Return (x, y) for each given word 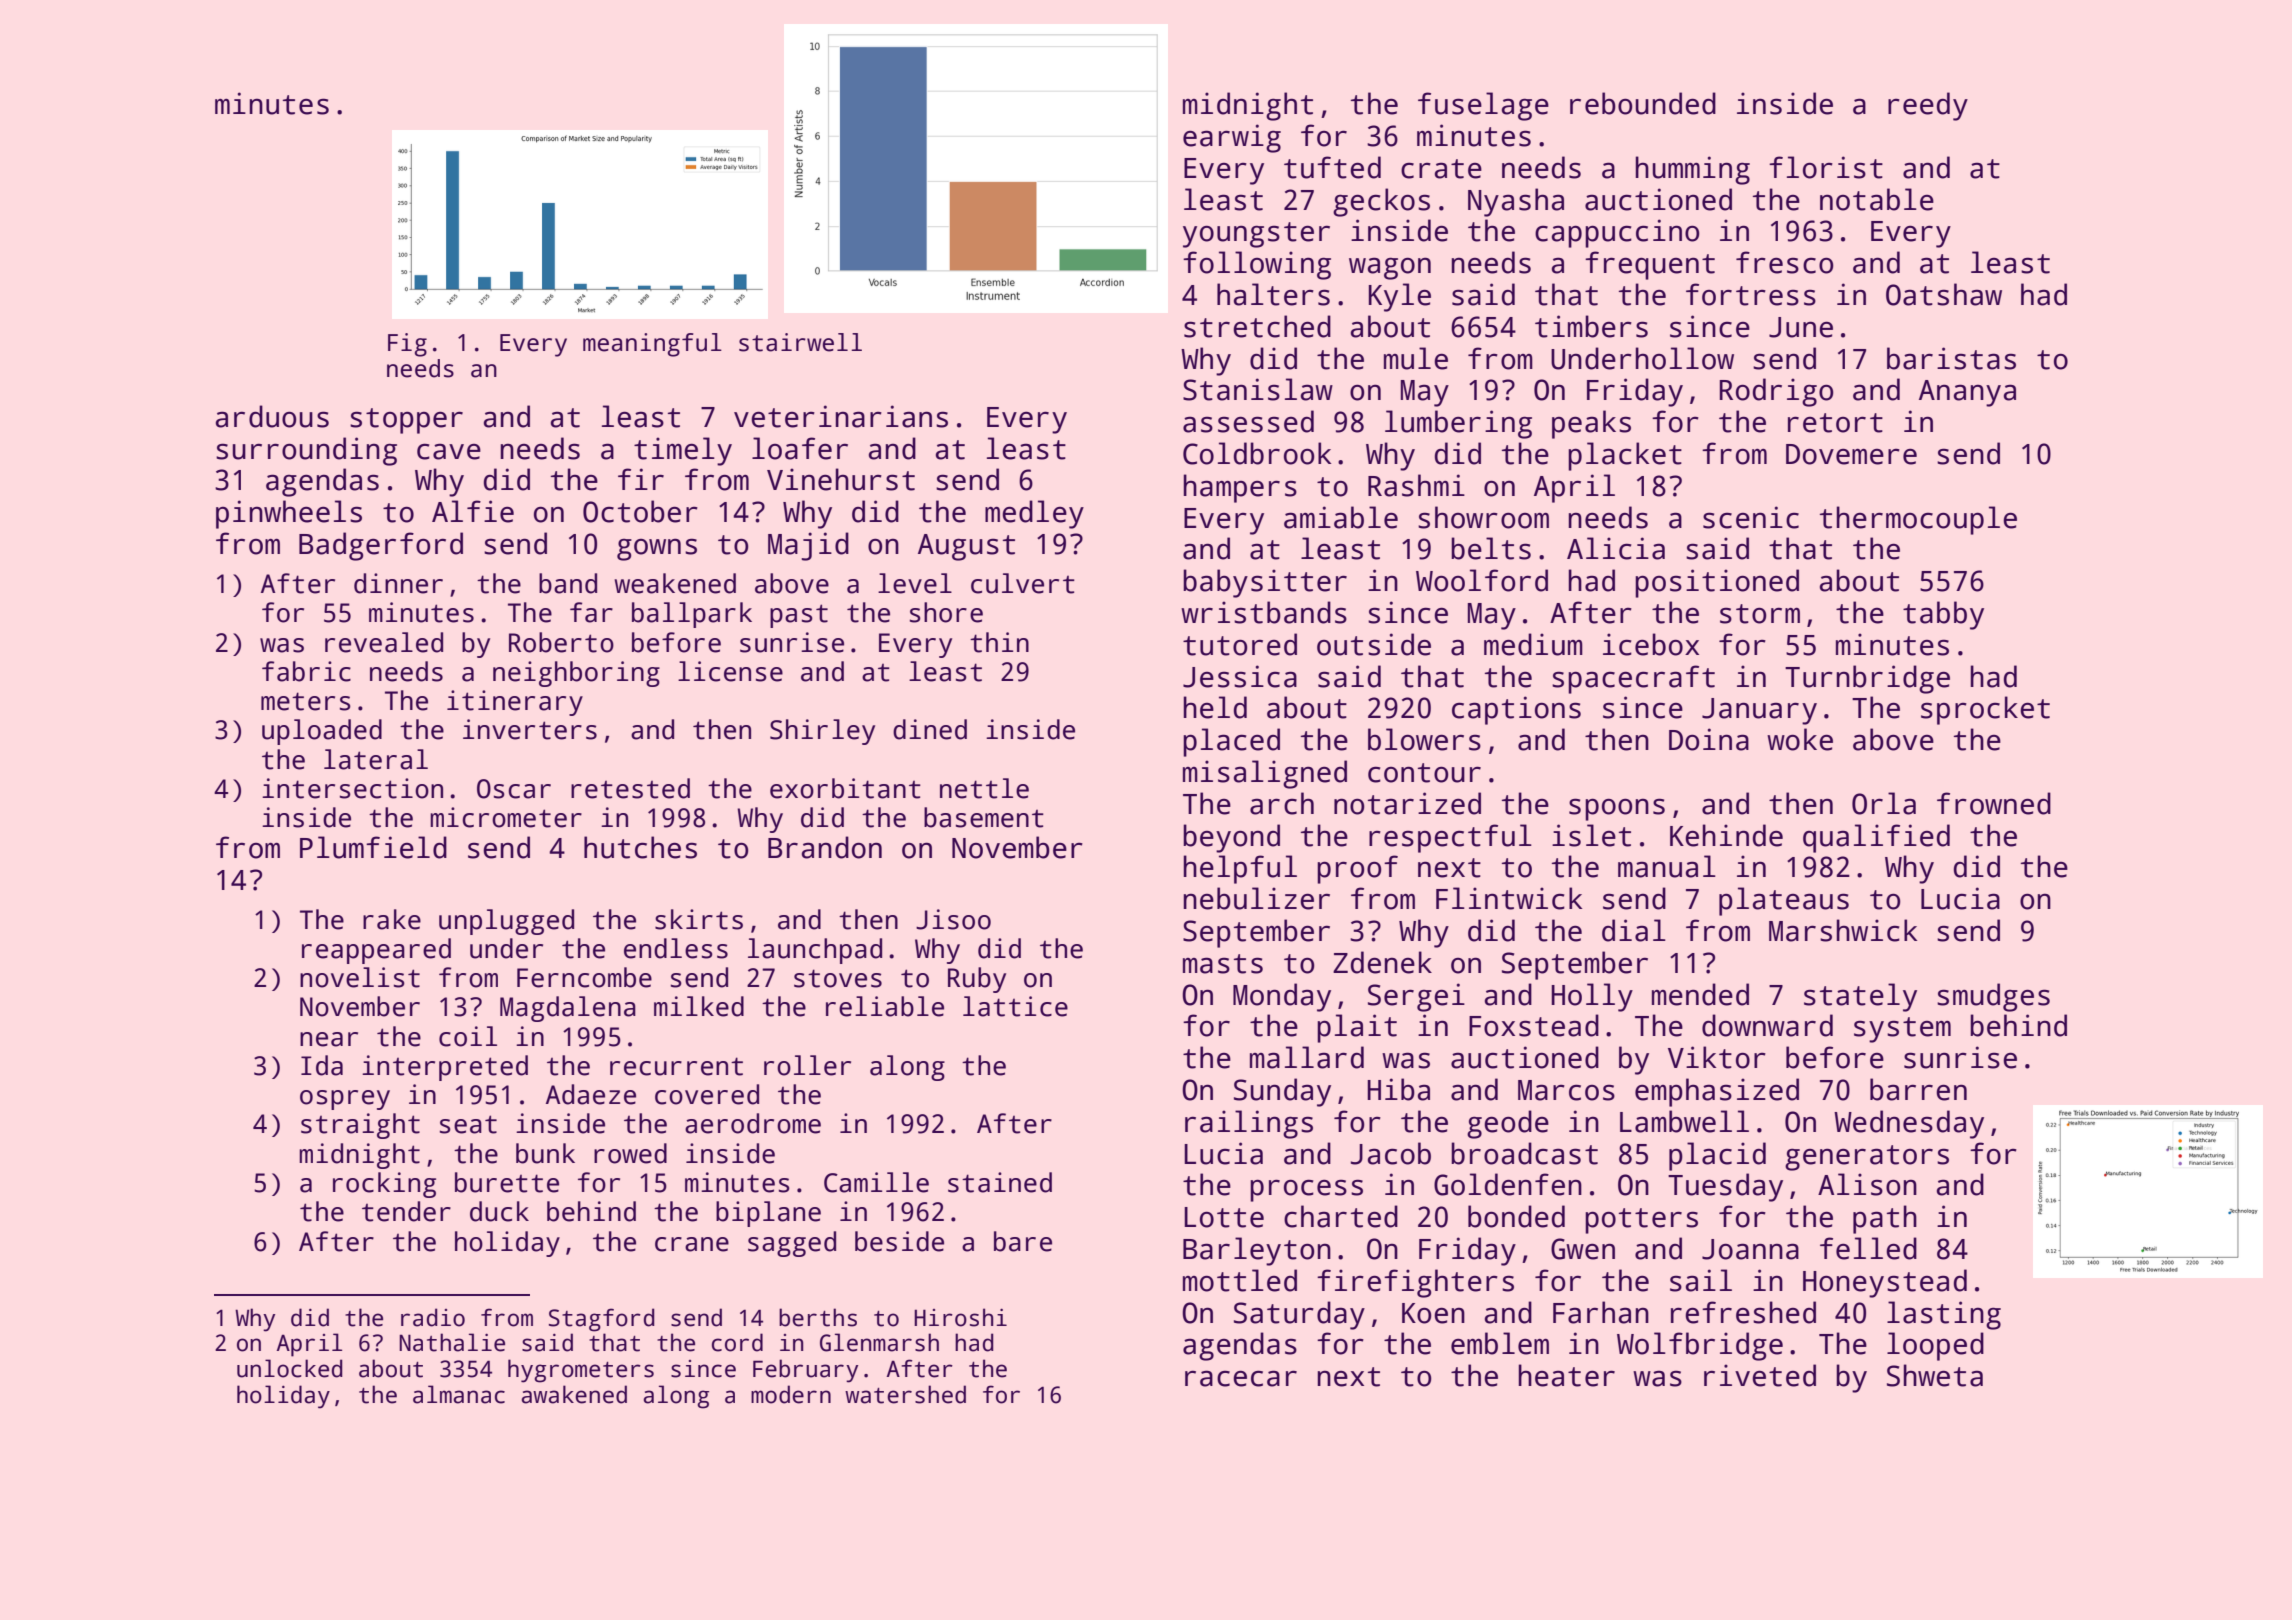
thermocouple (1918, 520)
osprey (345, 1100)
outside (1374, 644)
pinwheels (289, 514)
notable (1877, 199)
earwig (1232, 138)
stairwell (800, 342)
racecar (1241, 1378)
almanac (459, 1394)
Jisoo (953, 919)
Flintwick (1509, 898)
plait (1357, 1028)
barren (1918, 1089)
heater (1566, 1375)
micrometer (506, 817)
